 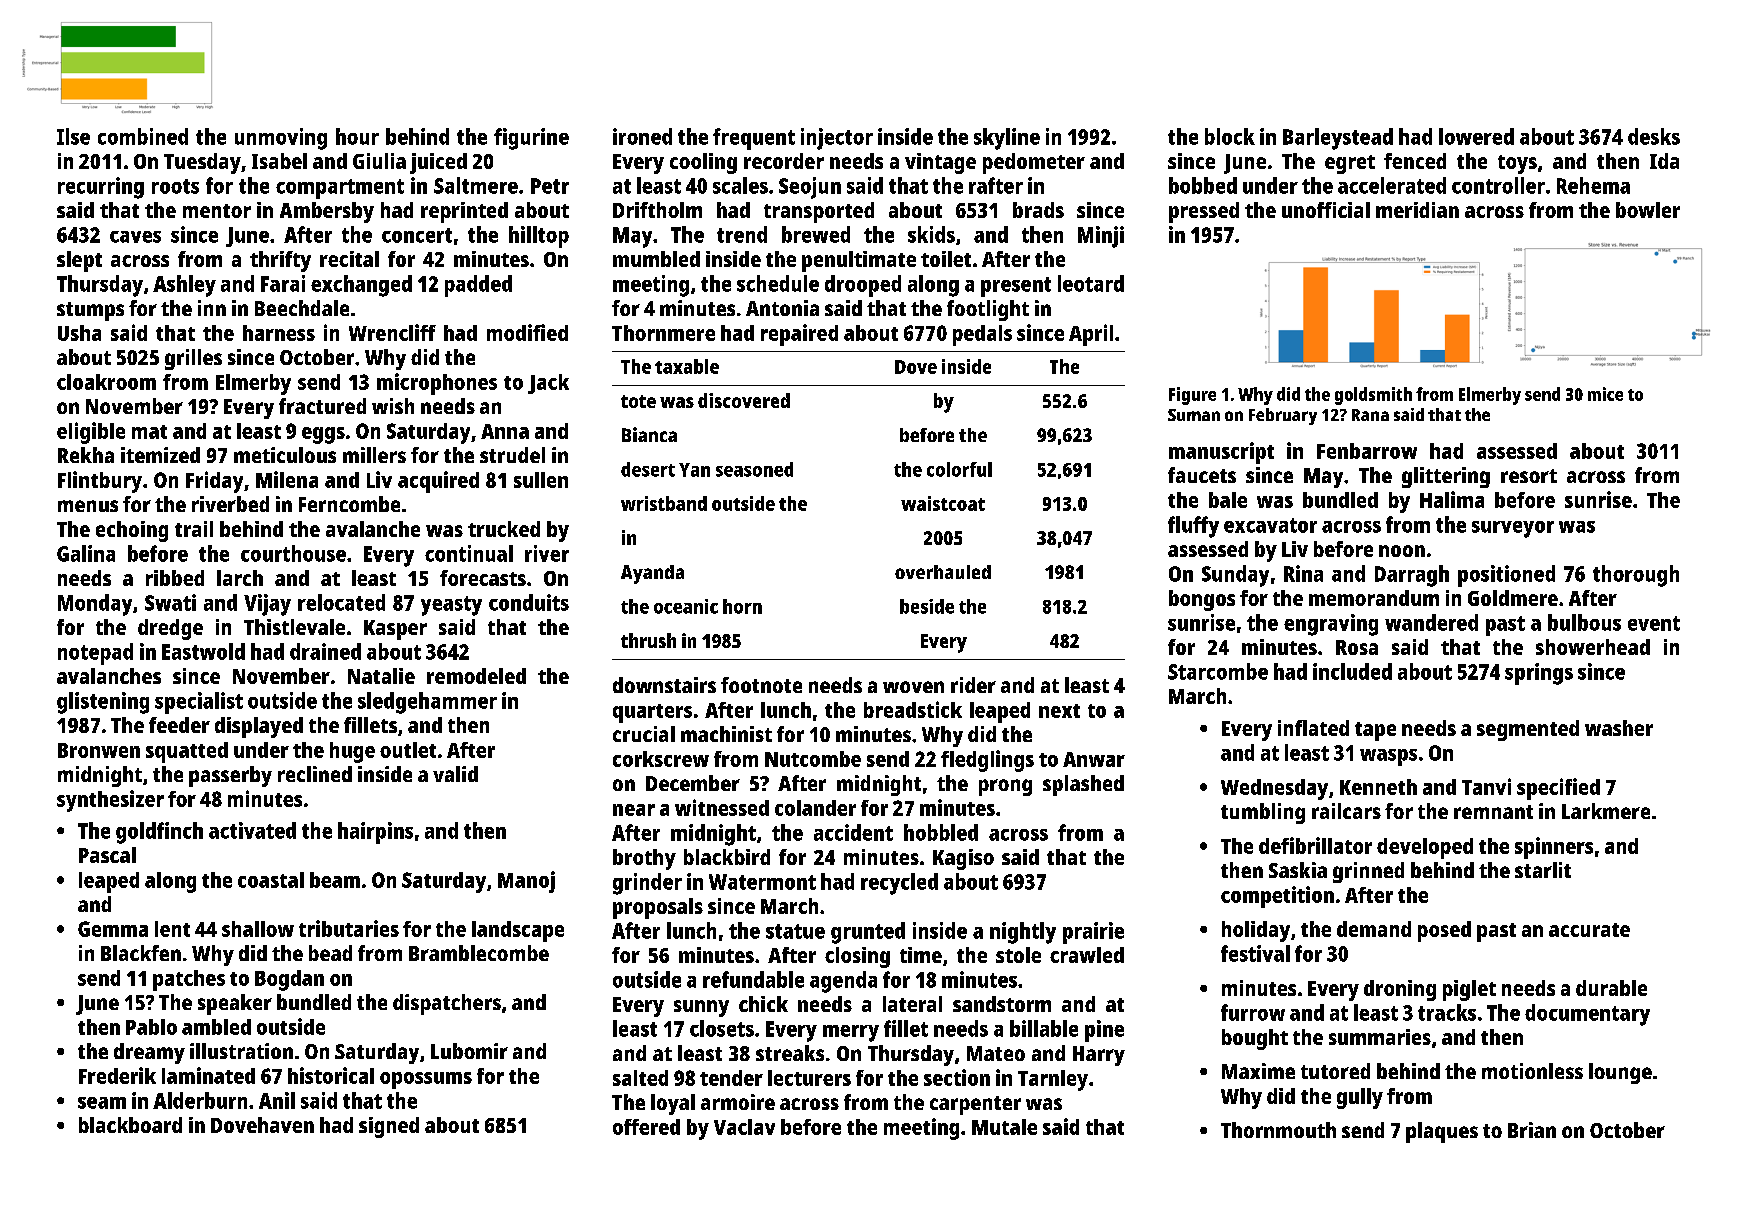 I want to click on valid, so click(x=455, y=774).
